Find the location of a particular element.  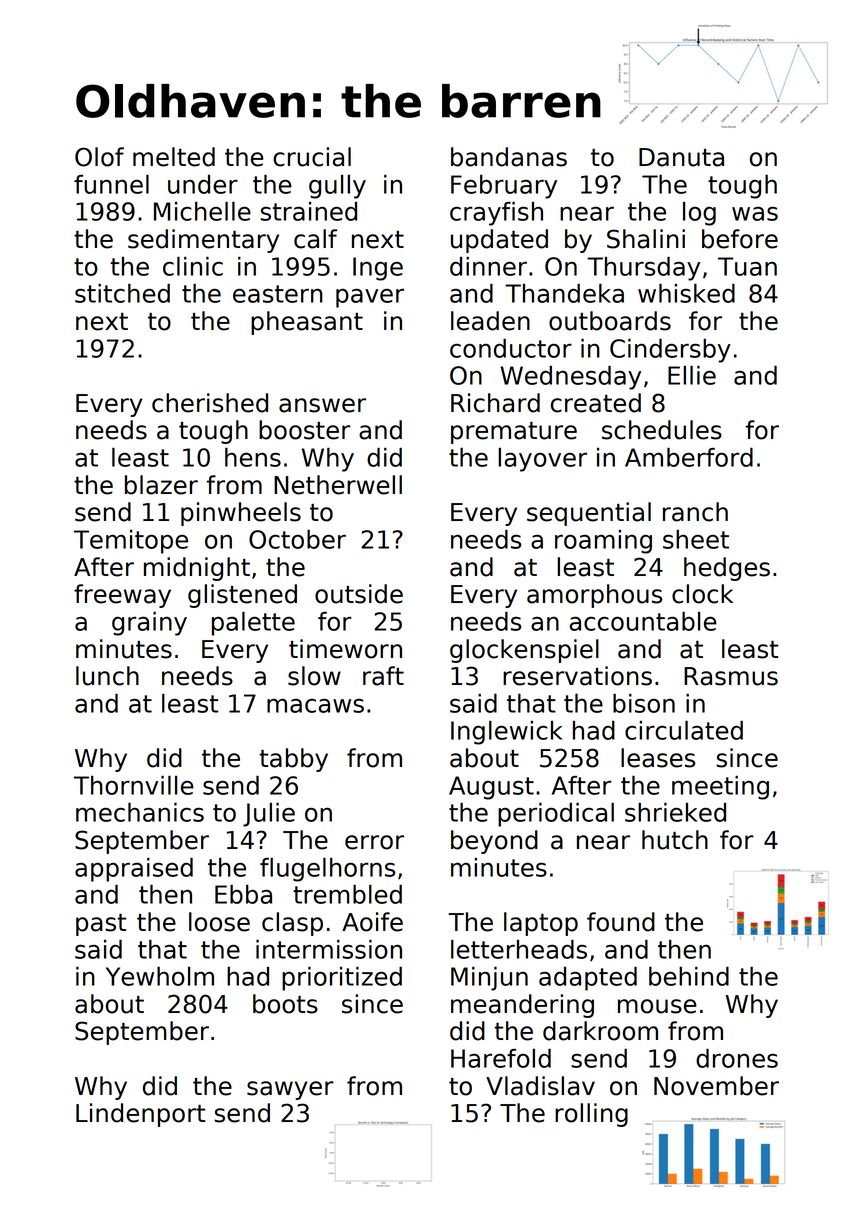

Amberford is located at coordinates (689, 457).
